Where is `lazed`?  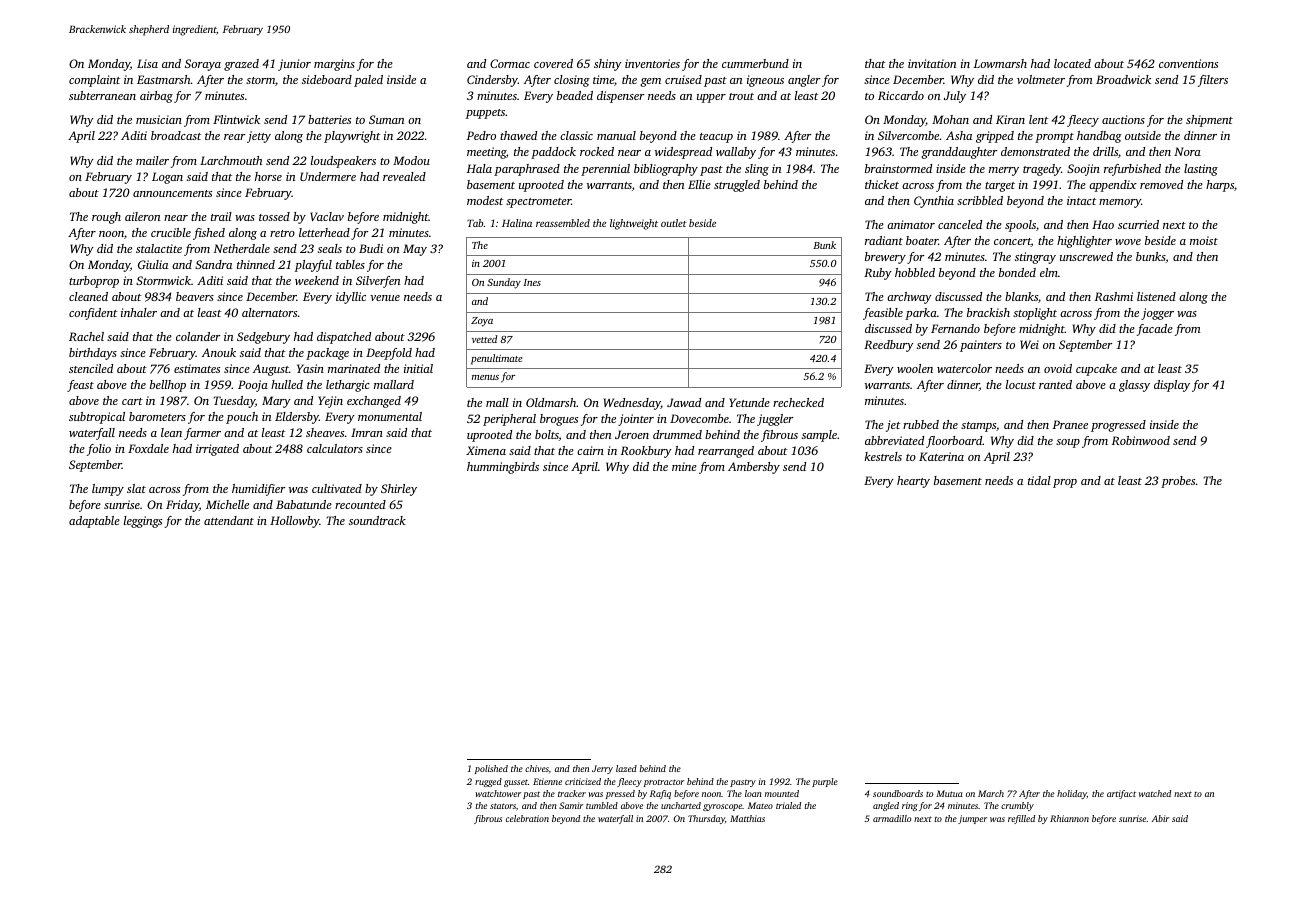
lazed is located at coordinates (626, 768).
